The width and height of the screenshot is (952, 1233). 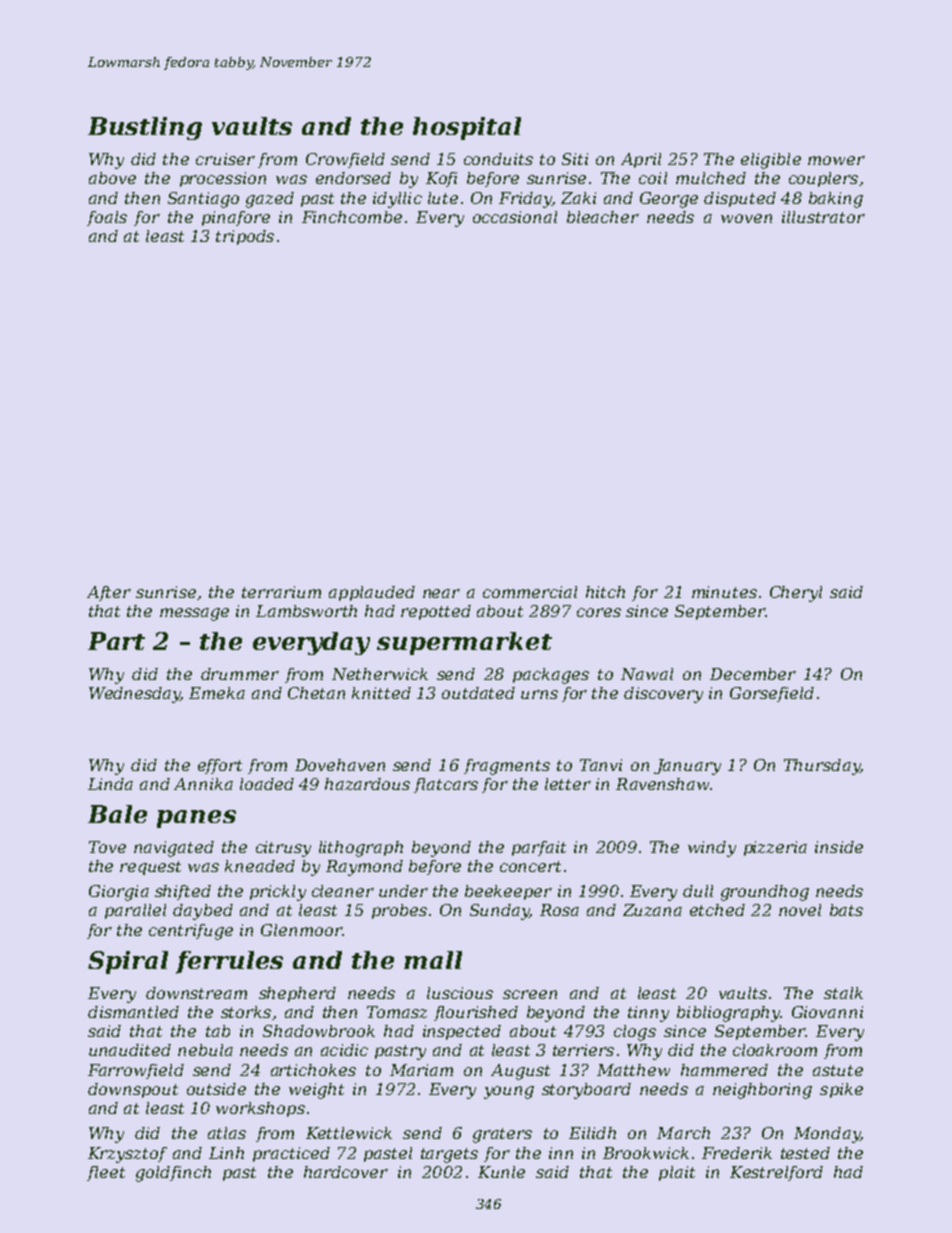 I want to click on hitch, so click(x=605, y=592).
